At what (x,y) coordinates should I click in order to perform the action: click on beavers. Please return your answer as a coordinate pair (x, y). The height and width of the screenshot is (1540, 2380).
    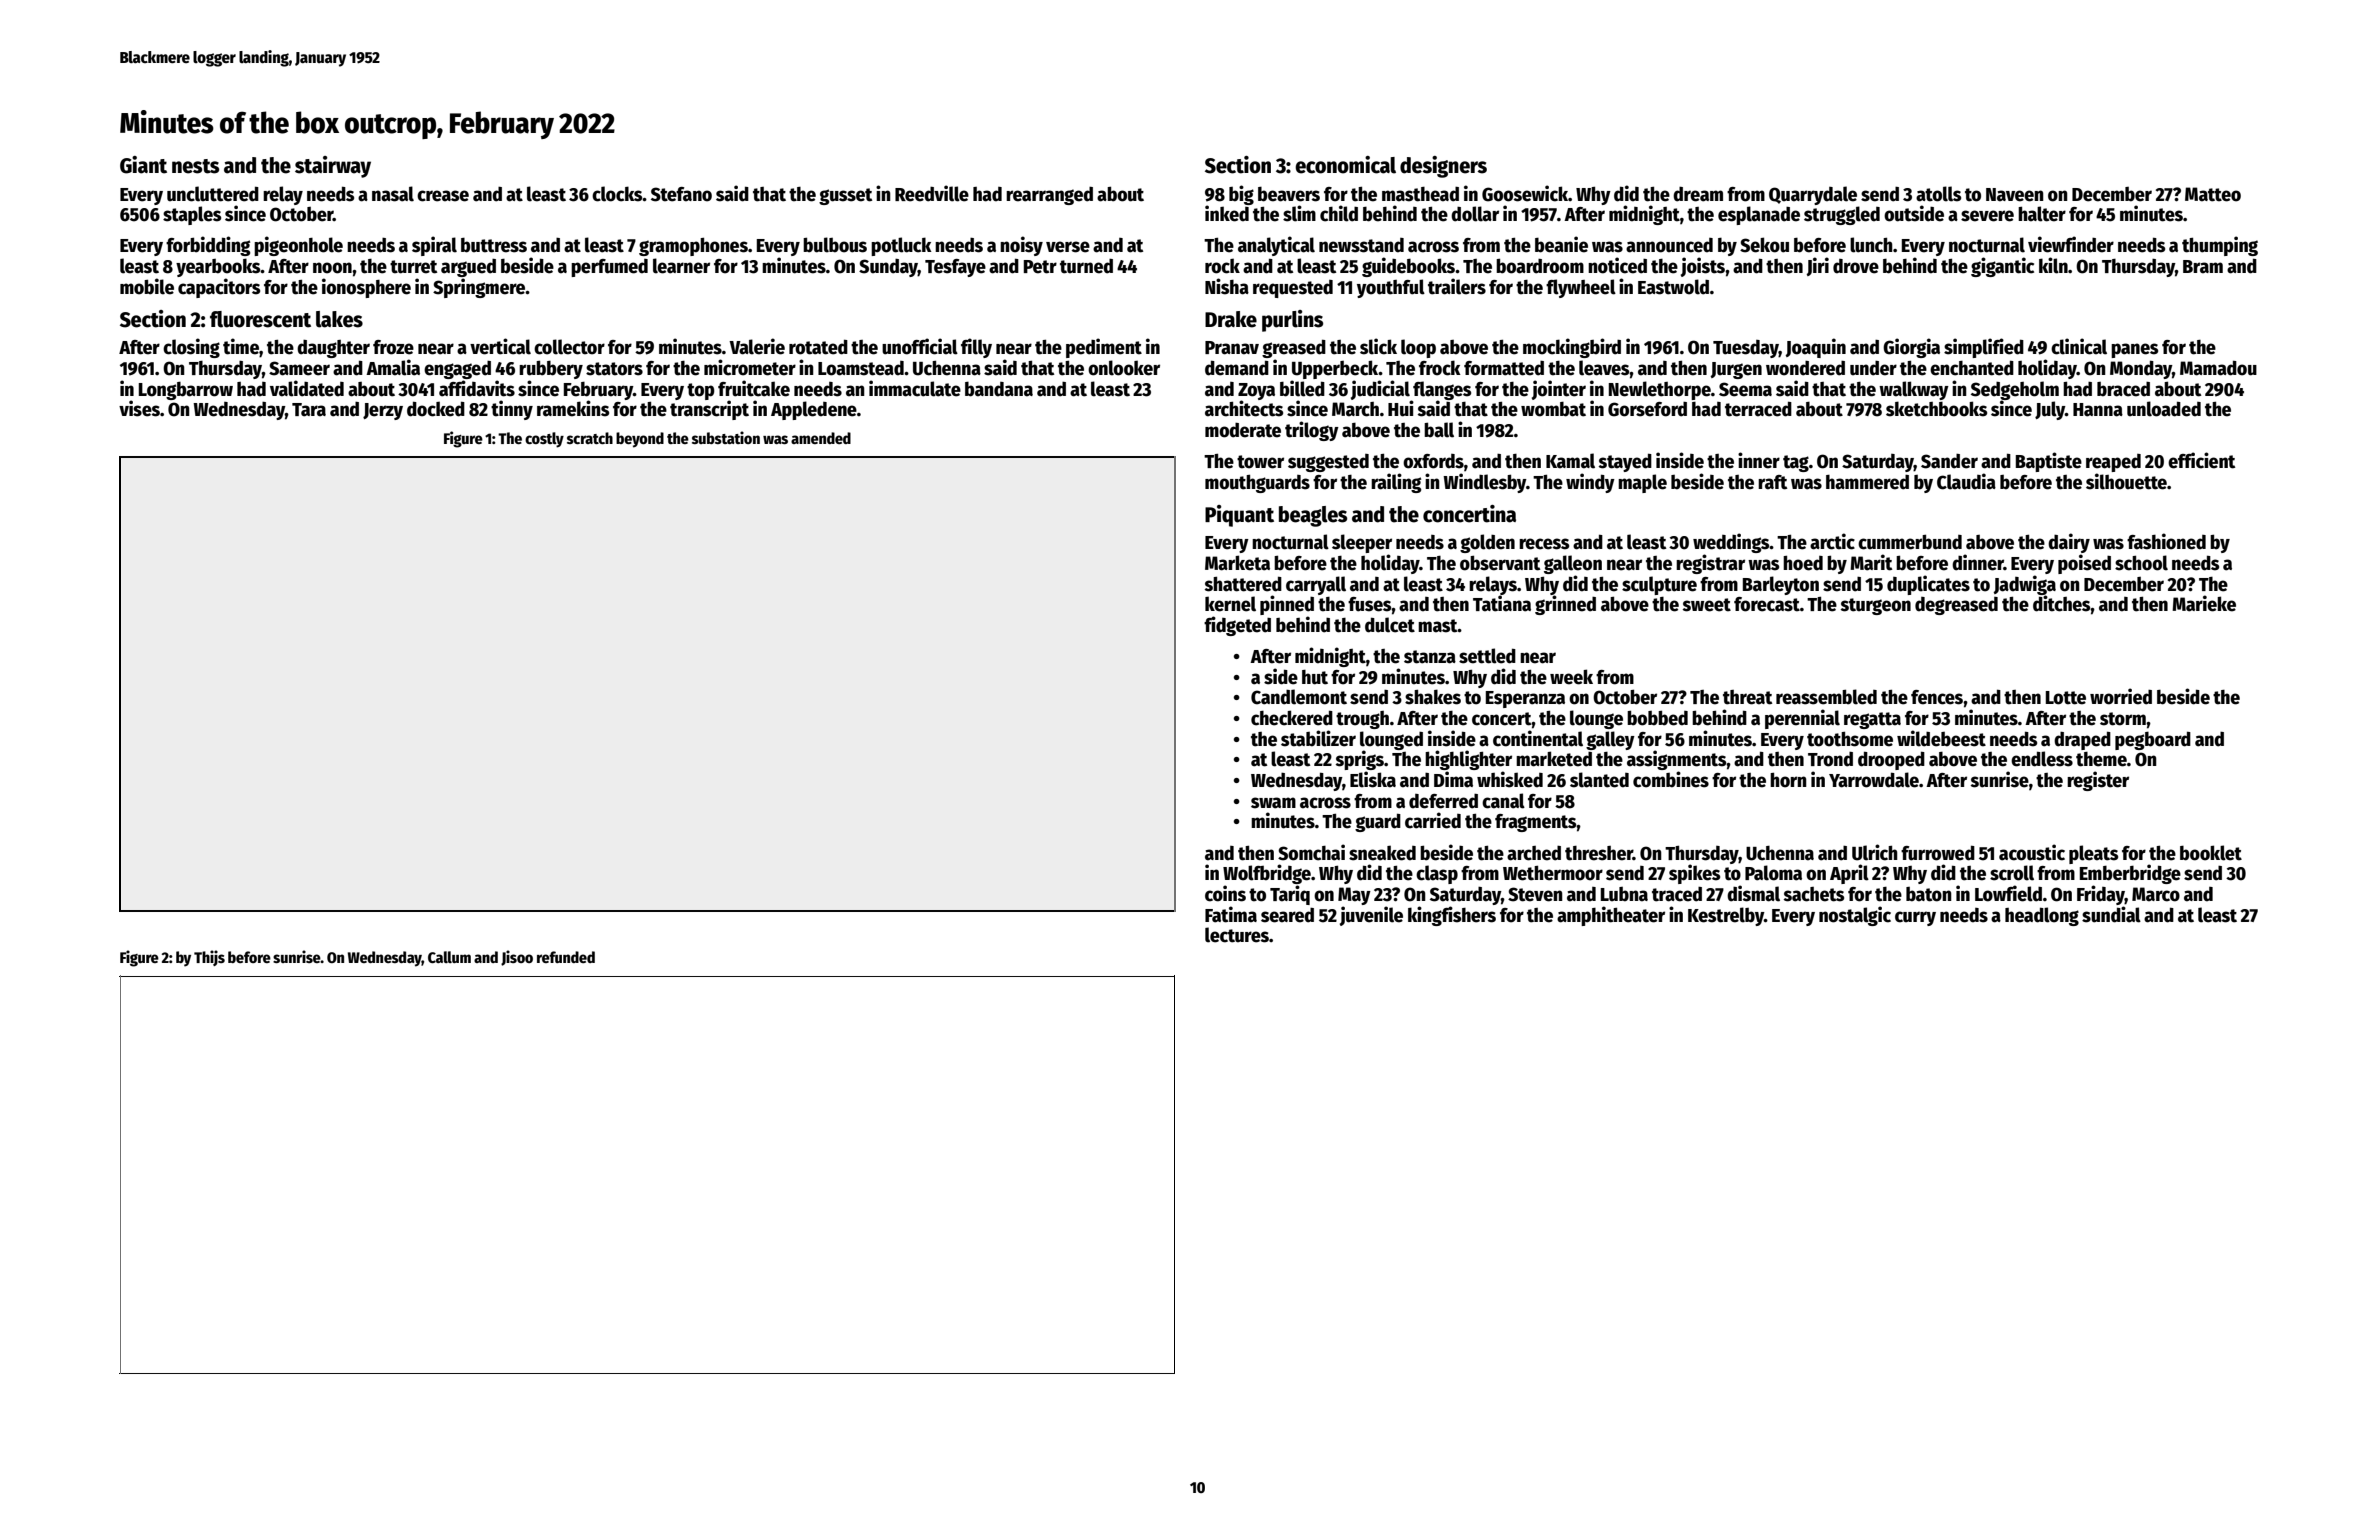
    Looking at the image, I should click on (1289, 194).
